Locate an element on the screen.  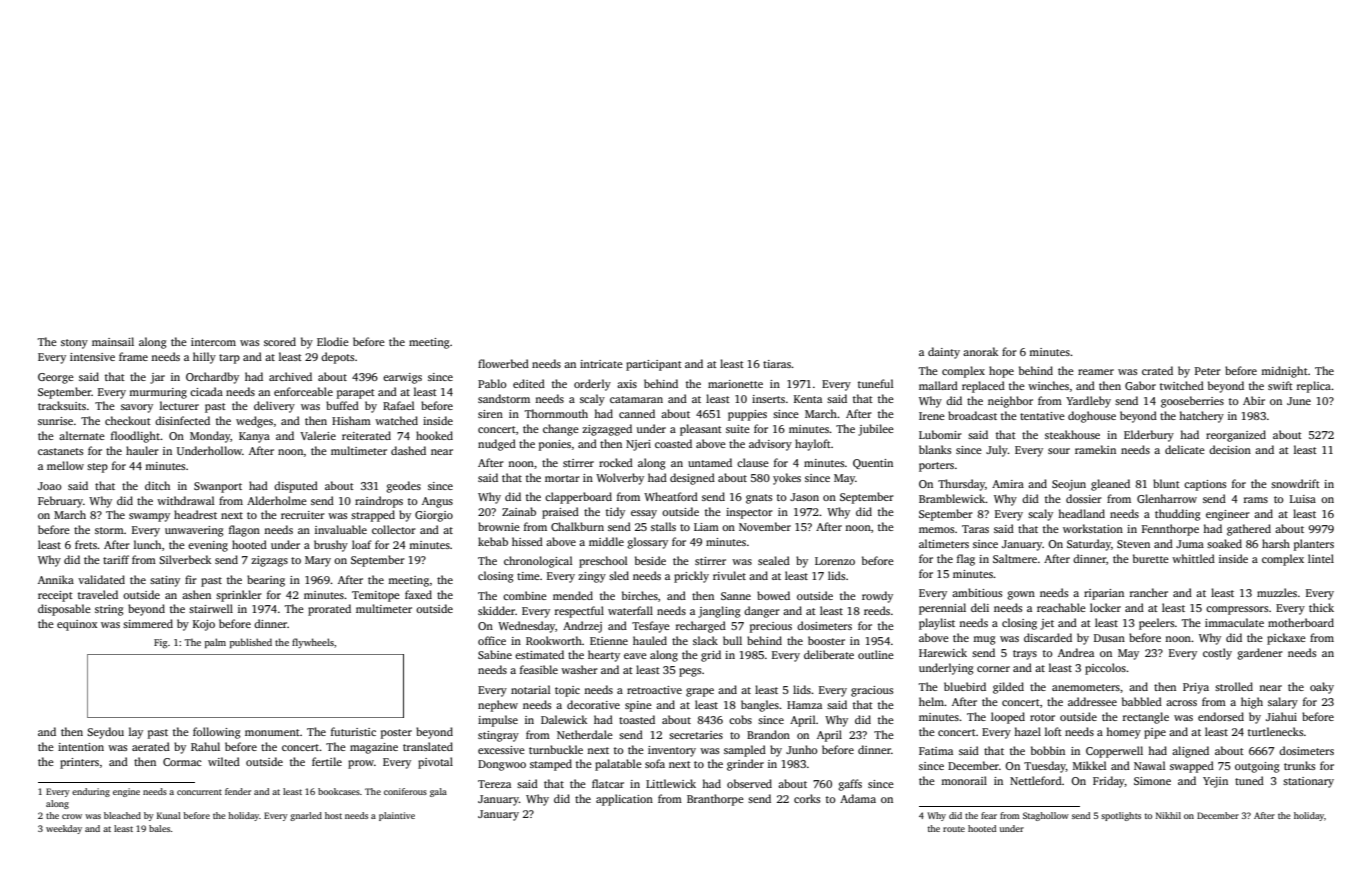
flowerbed is located at coordinates (503, 363).
